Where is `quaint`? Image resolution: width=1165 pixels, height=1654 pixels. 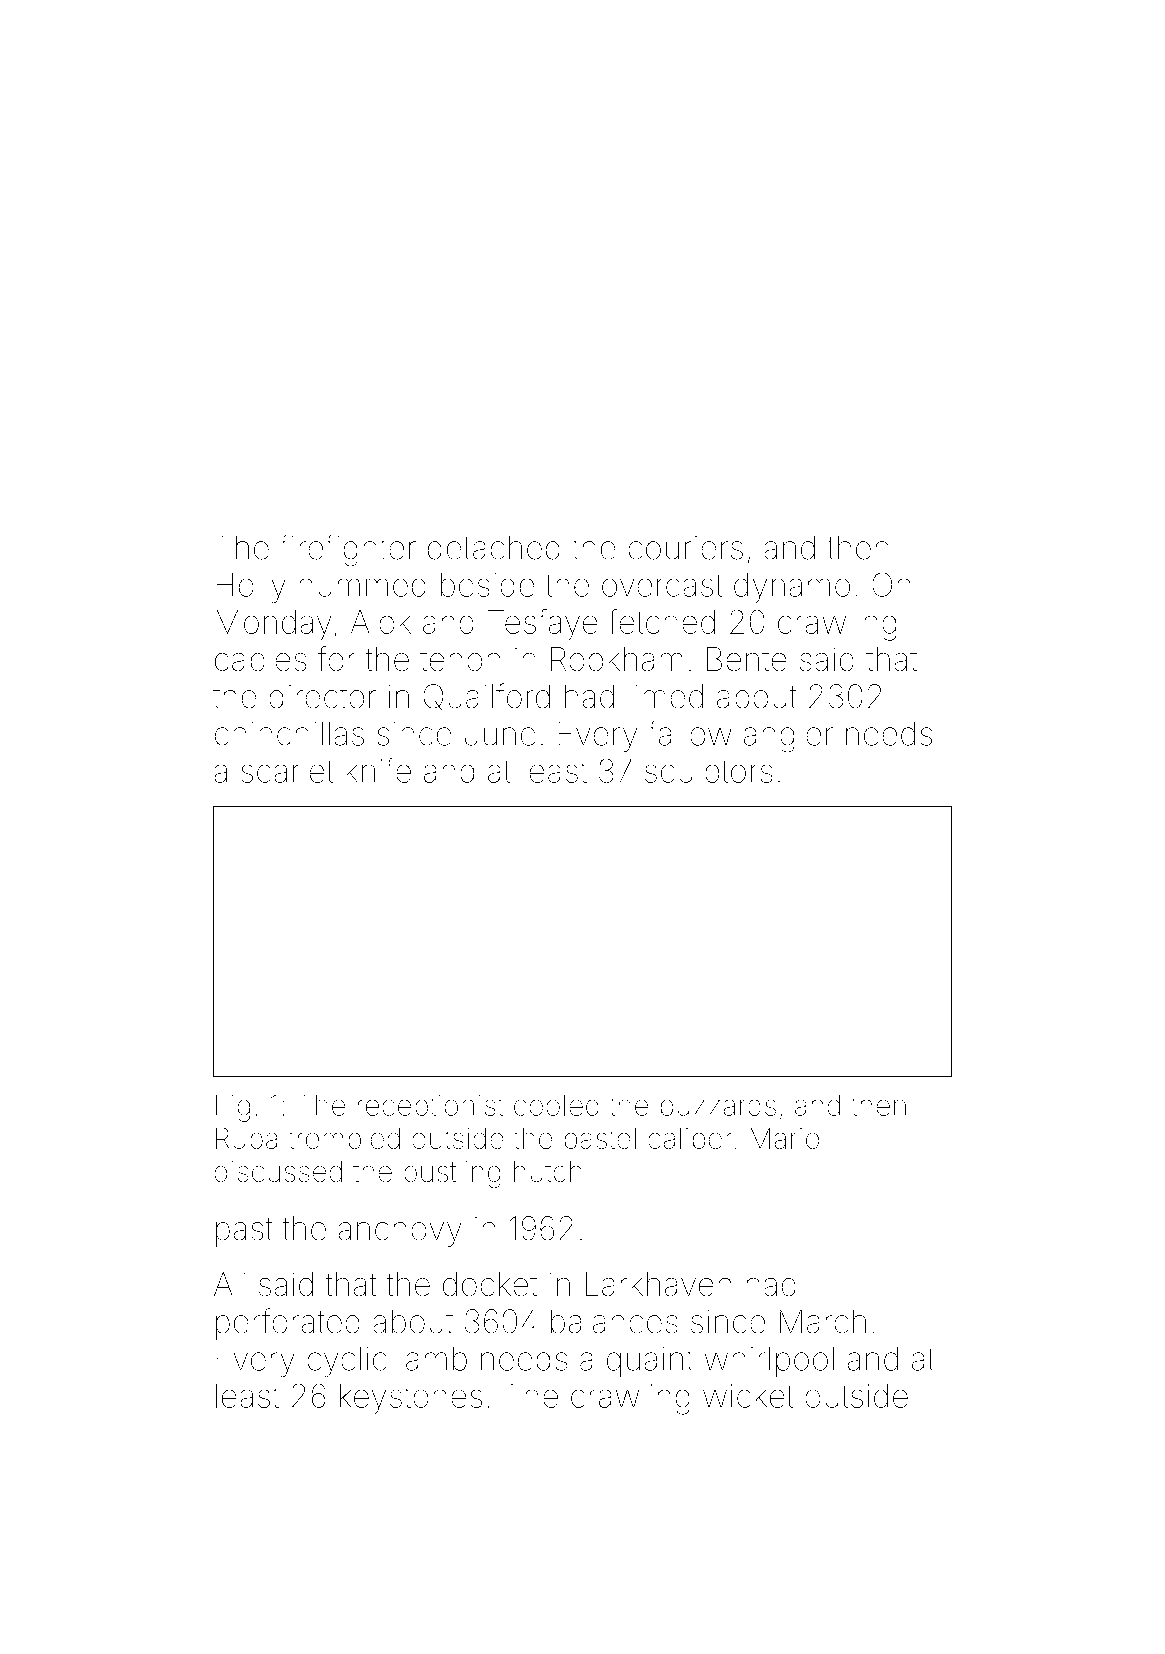
quaint is located at coordinates (650, 1362).
